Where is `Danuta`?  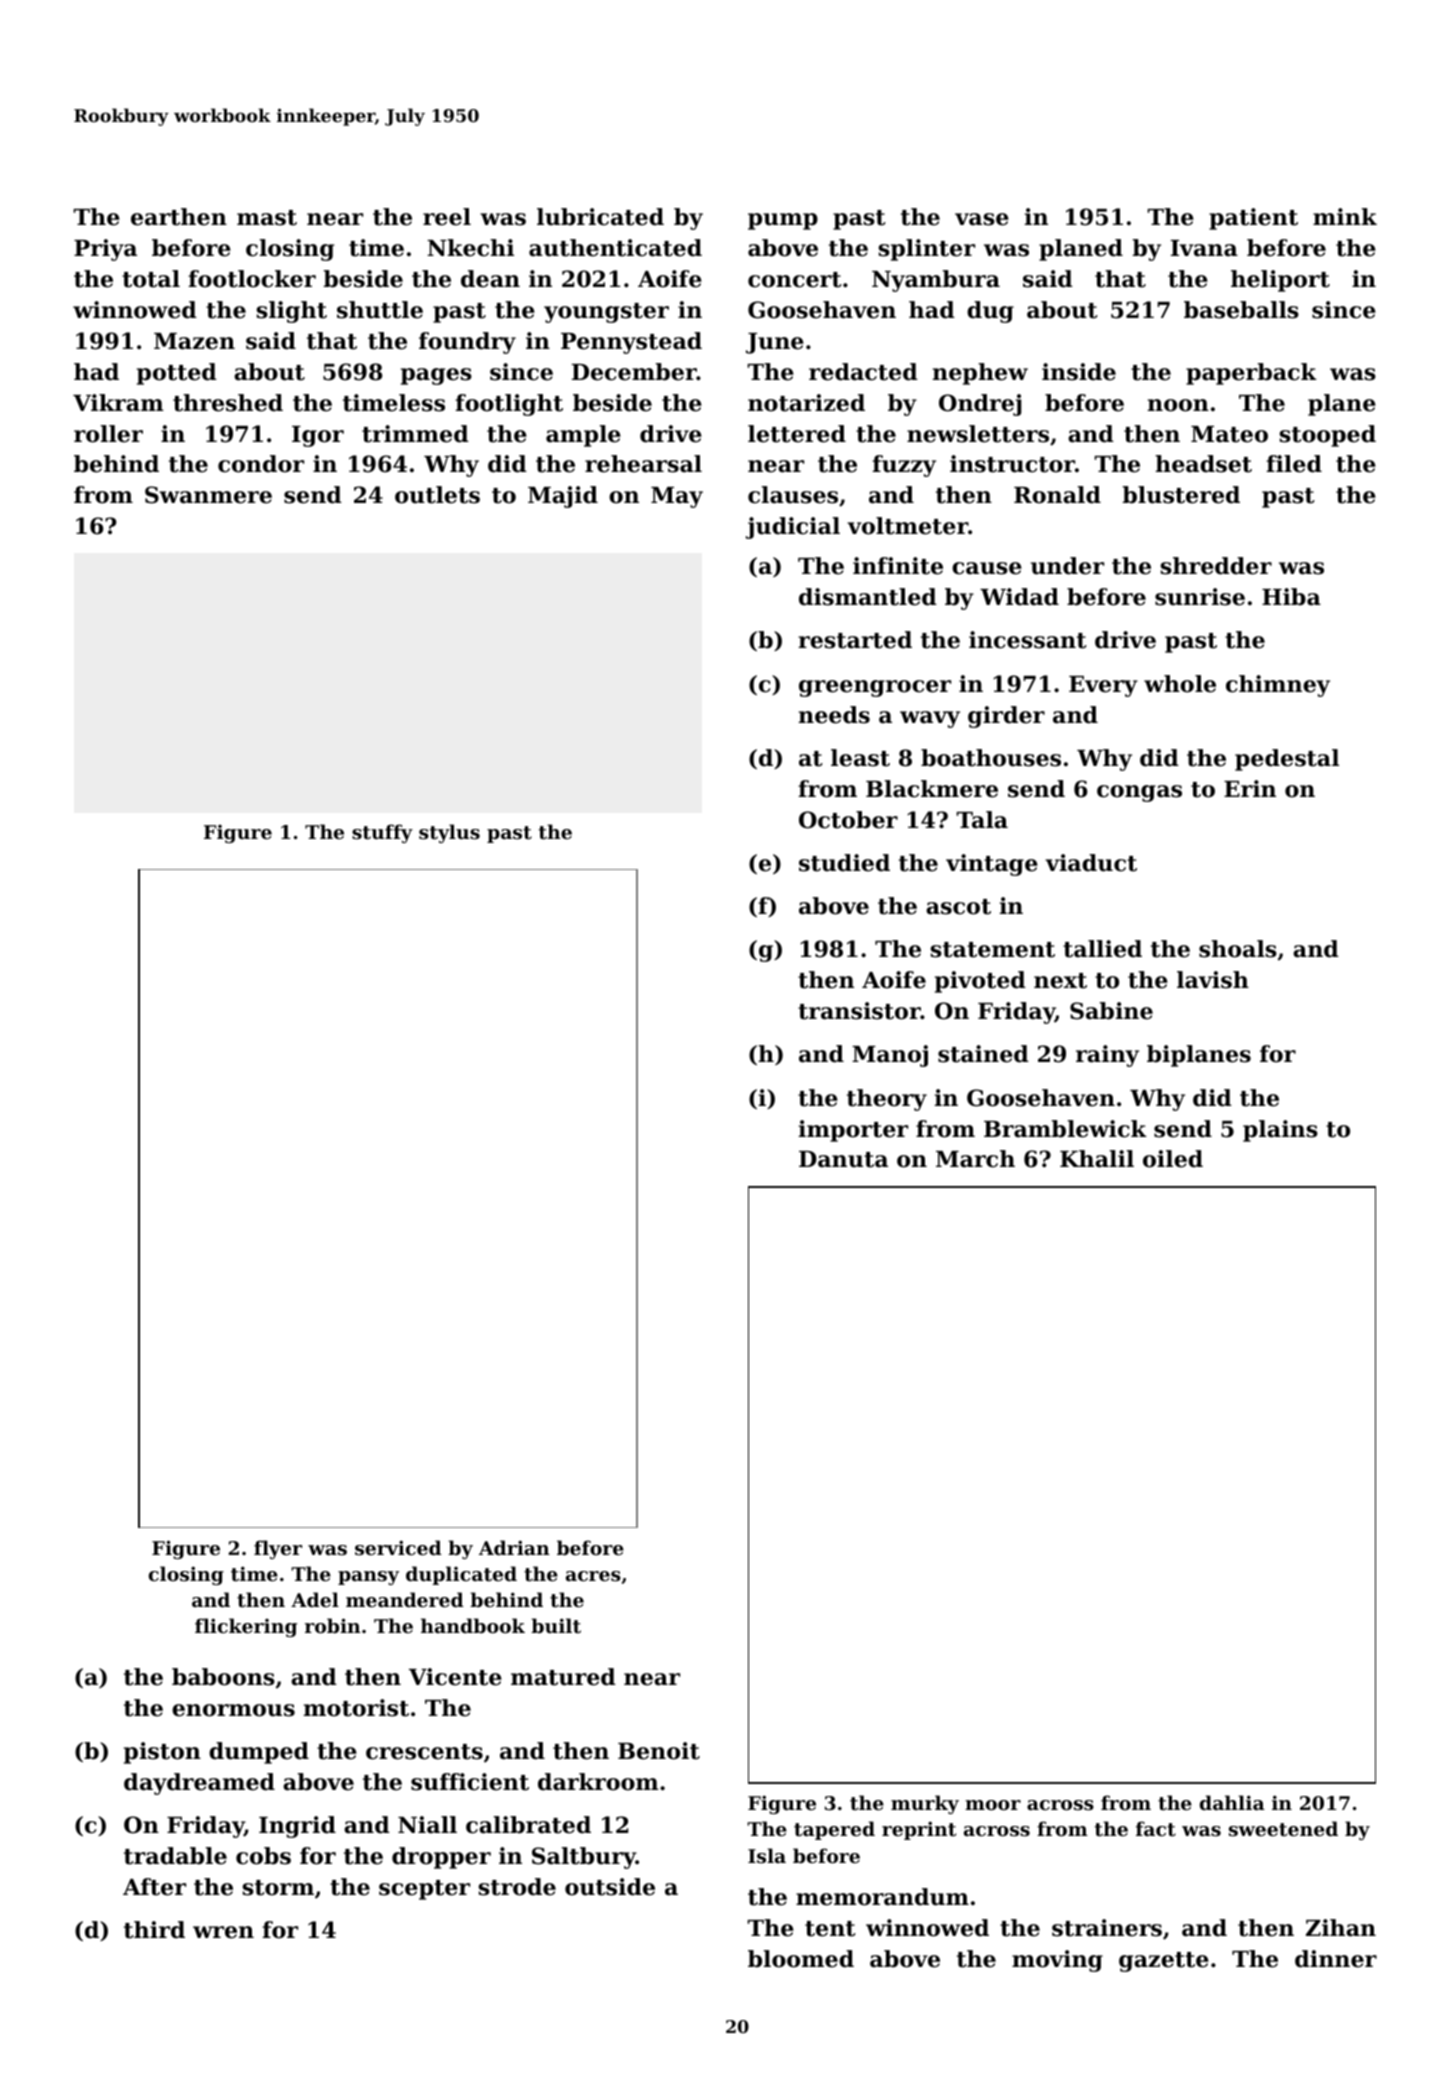
Danuta is located at coordinates (843, 1159).
